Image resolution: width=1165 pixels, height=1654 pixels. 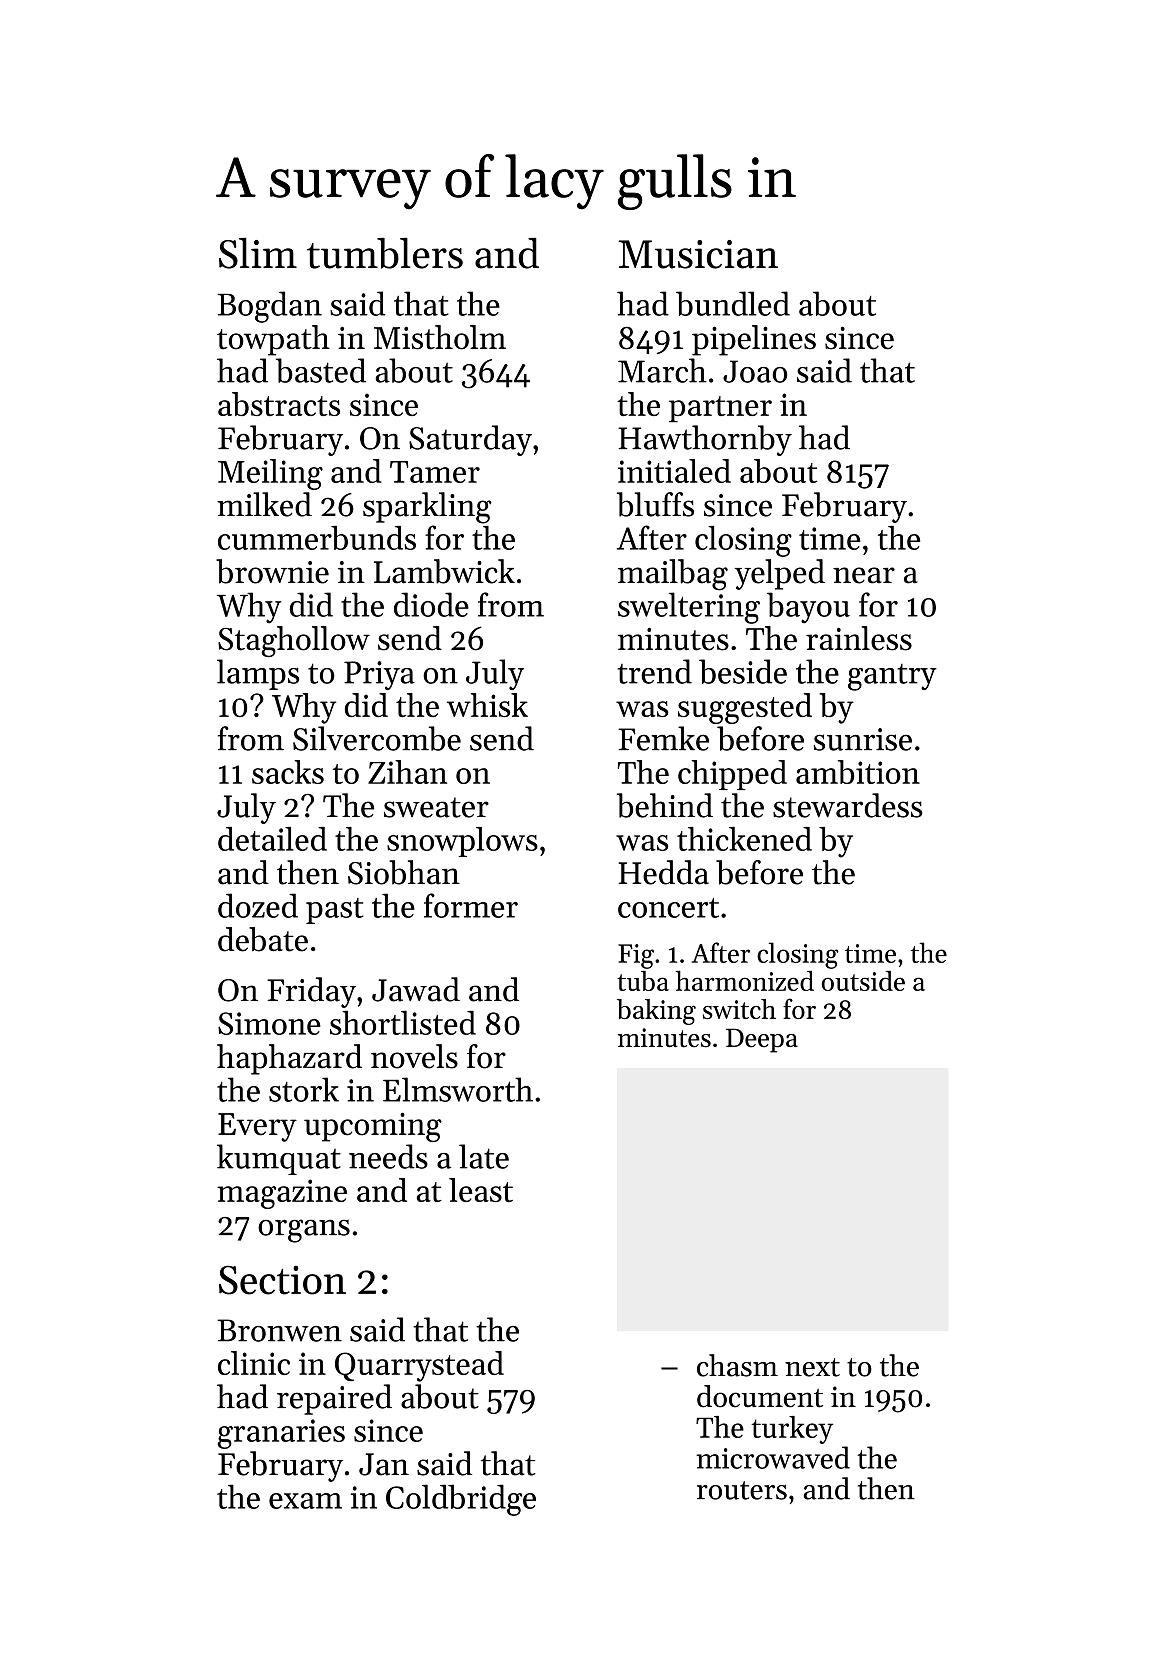 What do you see at coordinates (289, 1059) in the screenshot?
I see `haphazard` at bounding box center [289, 1059].
